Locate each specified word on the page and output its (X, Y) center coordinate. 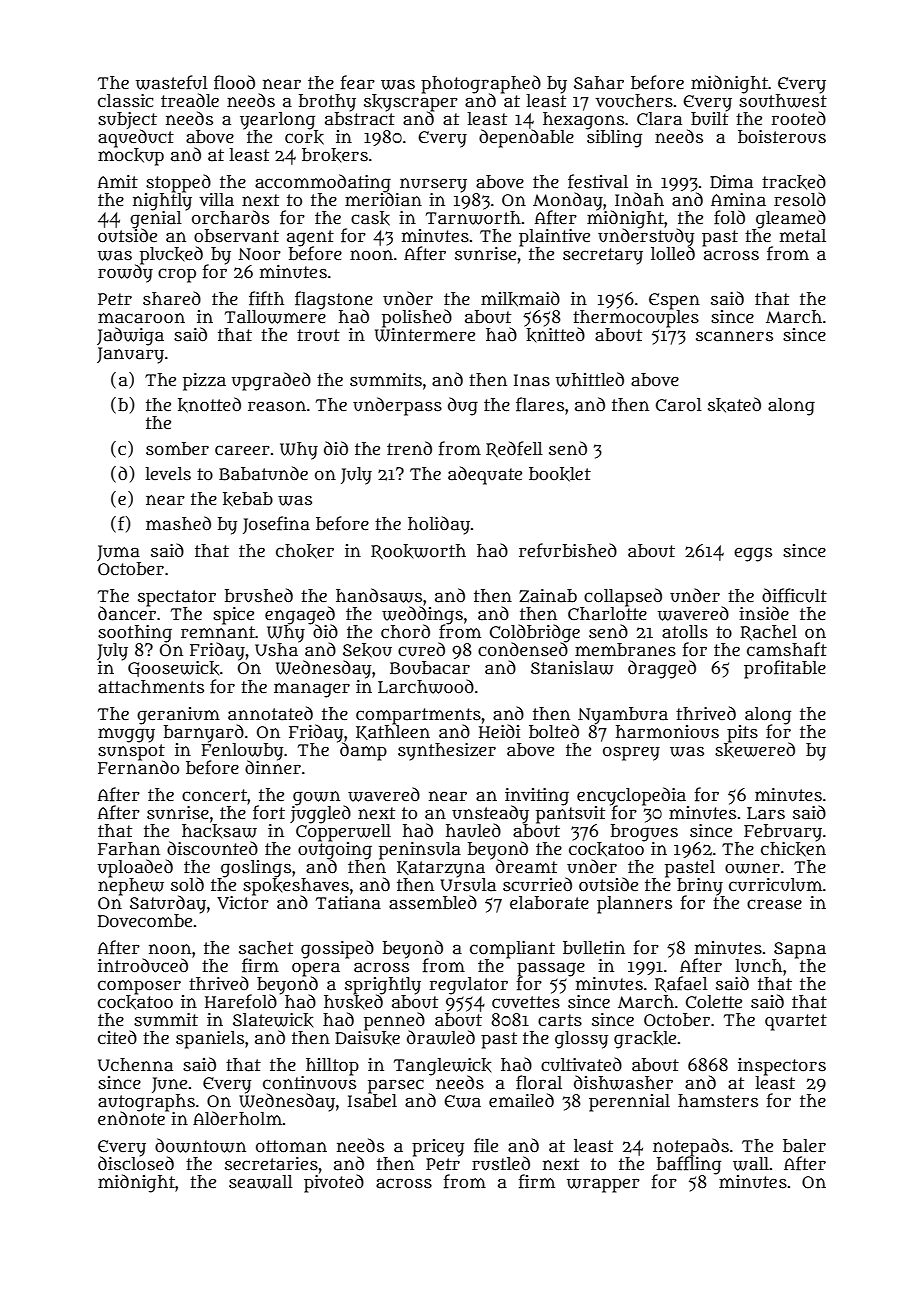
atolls (685, 632)
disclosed (136, 1163)
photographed (481, 84)
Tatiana (348, 903)
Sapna (800, 950)
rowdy (125, 273)
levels (168, 473)
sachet (266, 948)
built (709, 118)
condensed (523, 650)
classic (125, 101)
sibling (614, 138)
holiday (439, 525)
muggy (126, 735)
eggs (753, 554)
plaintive (554, 238)
